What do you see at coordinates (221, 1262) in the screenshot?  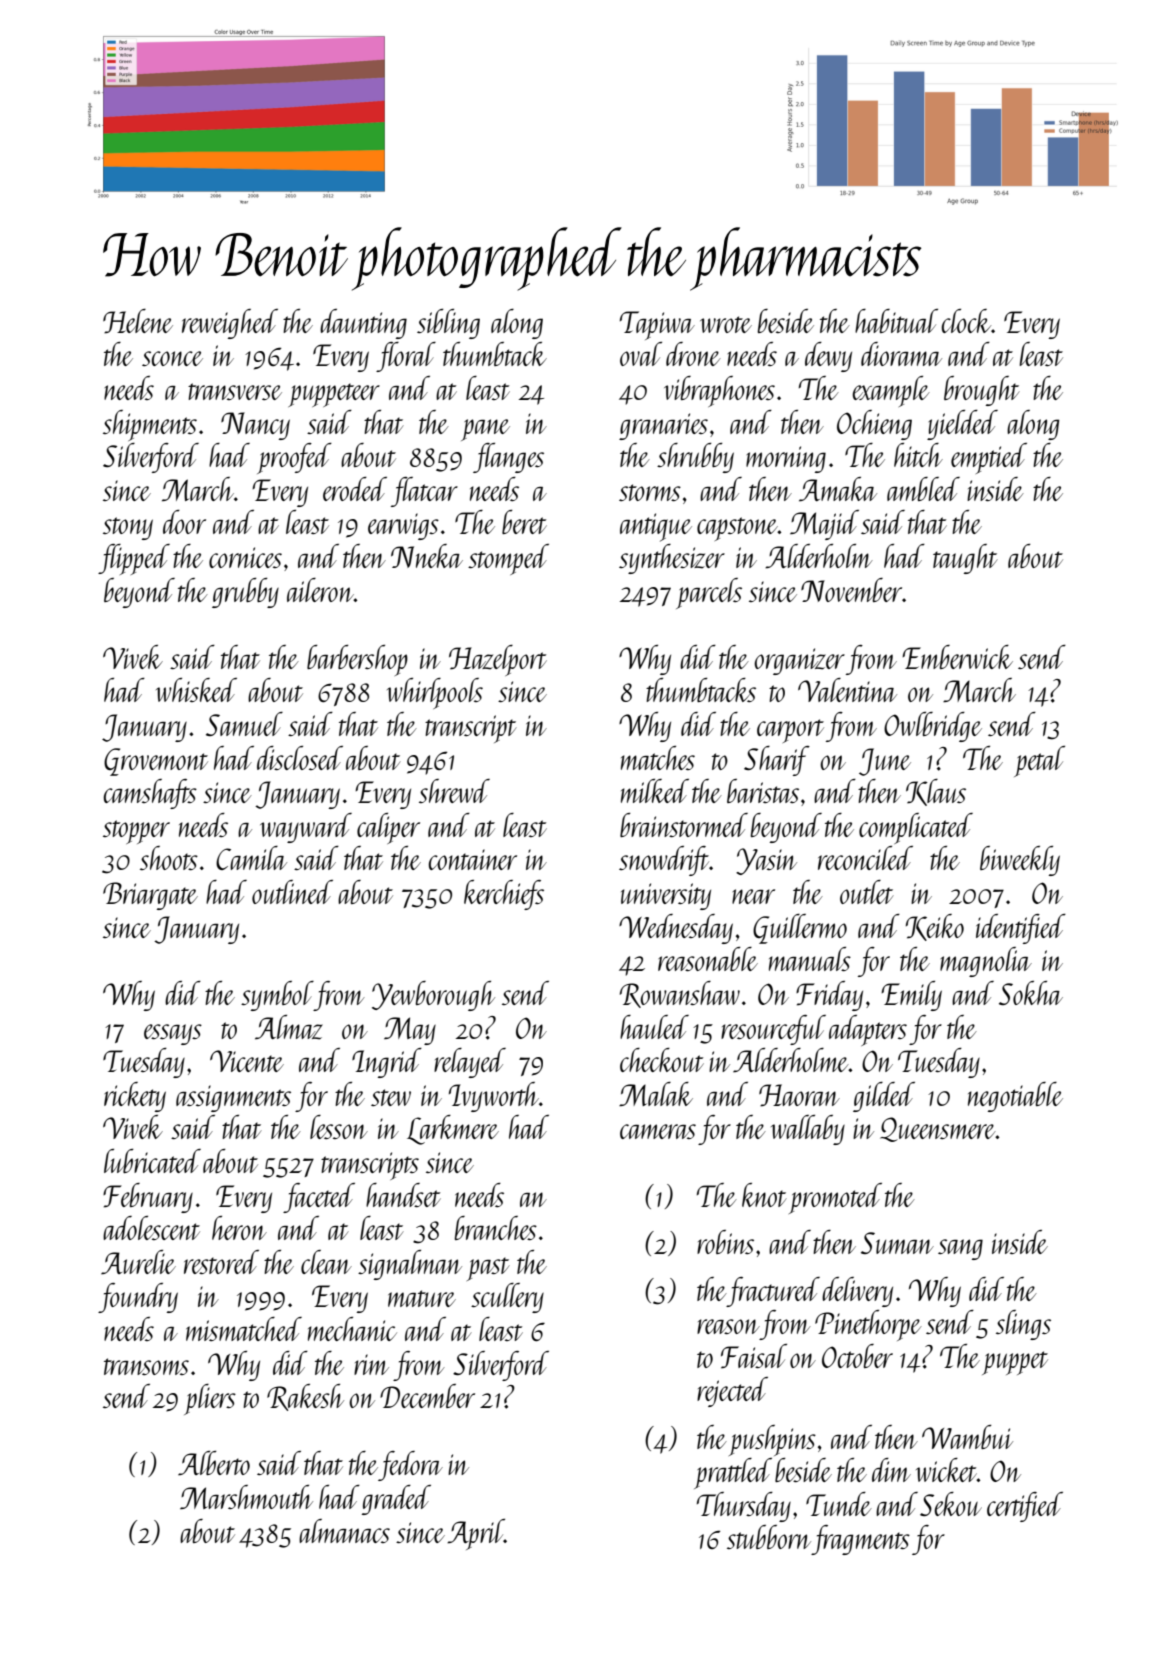 I see `restored` at bounding box center [221, 1262].
